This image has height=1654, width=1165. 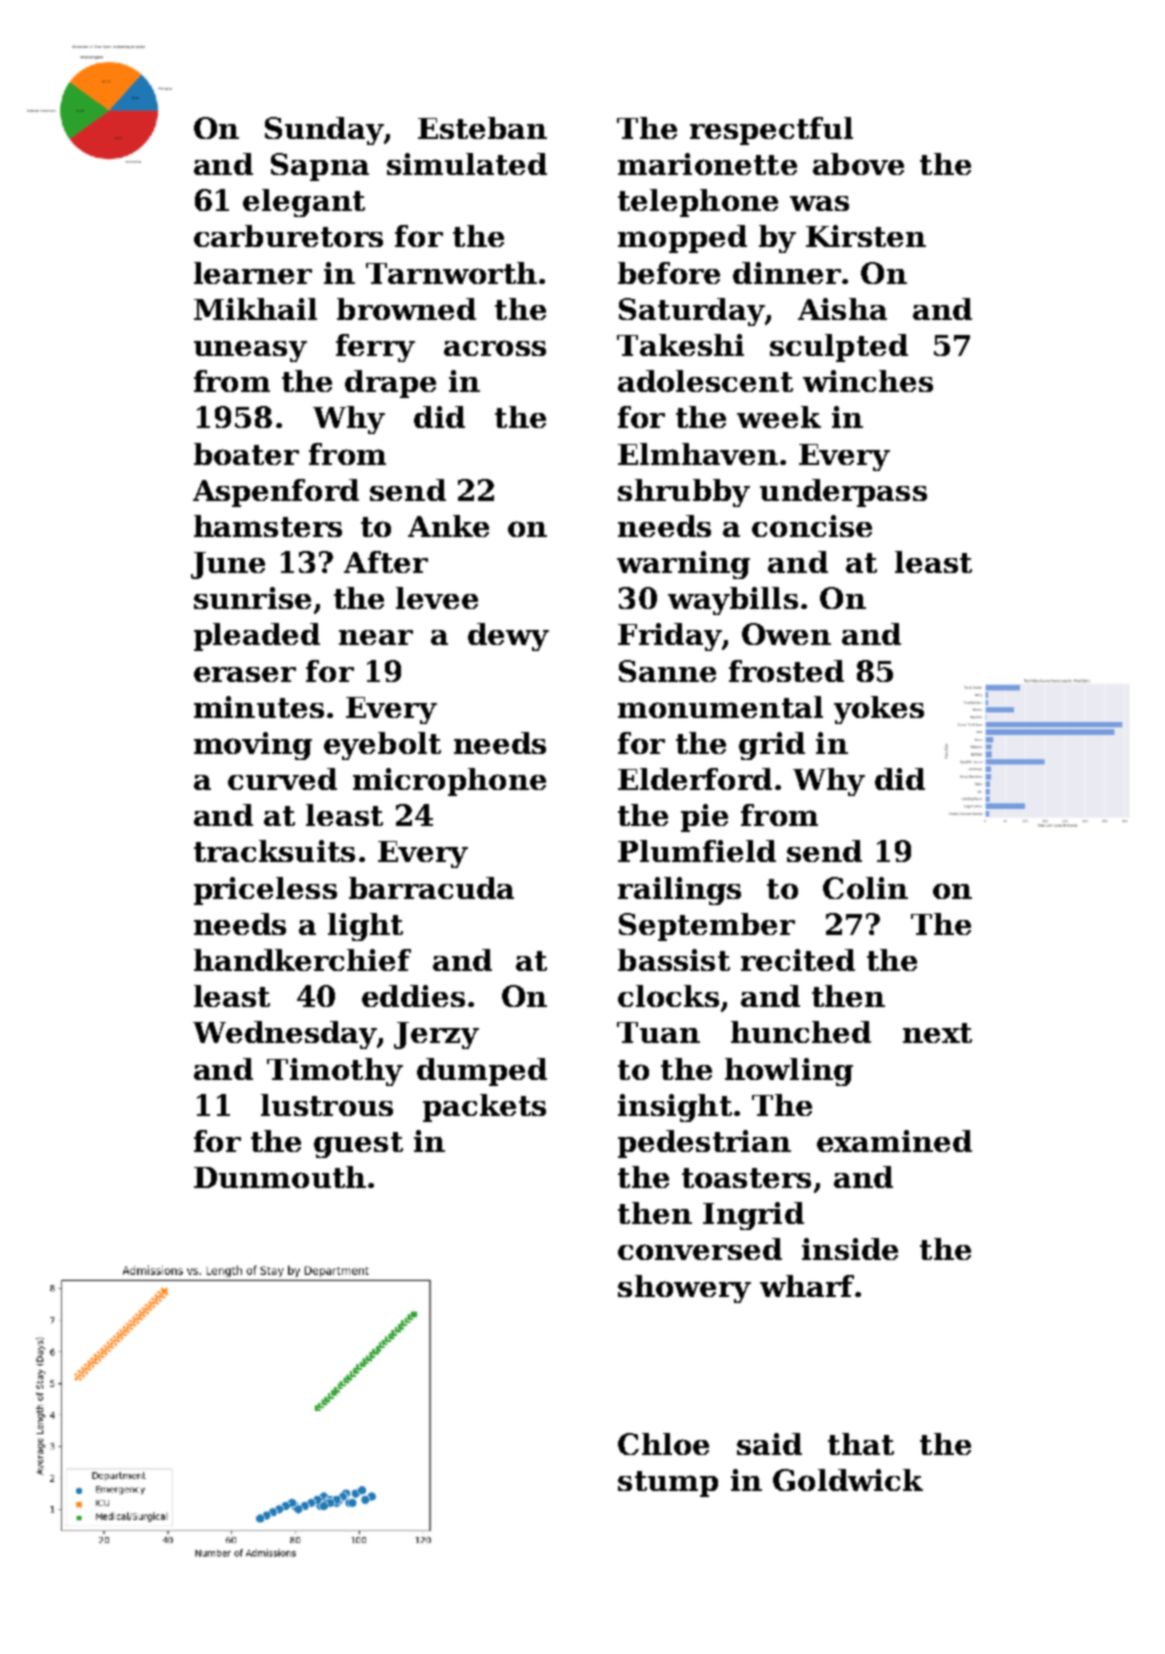 What do you see at coordinates (431, 888) in the image?
I see `barracuda` at bounding box center [431, 888].
